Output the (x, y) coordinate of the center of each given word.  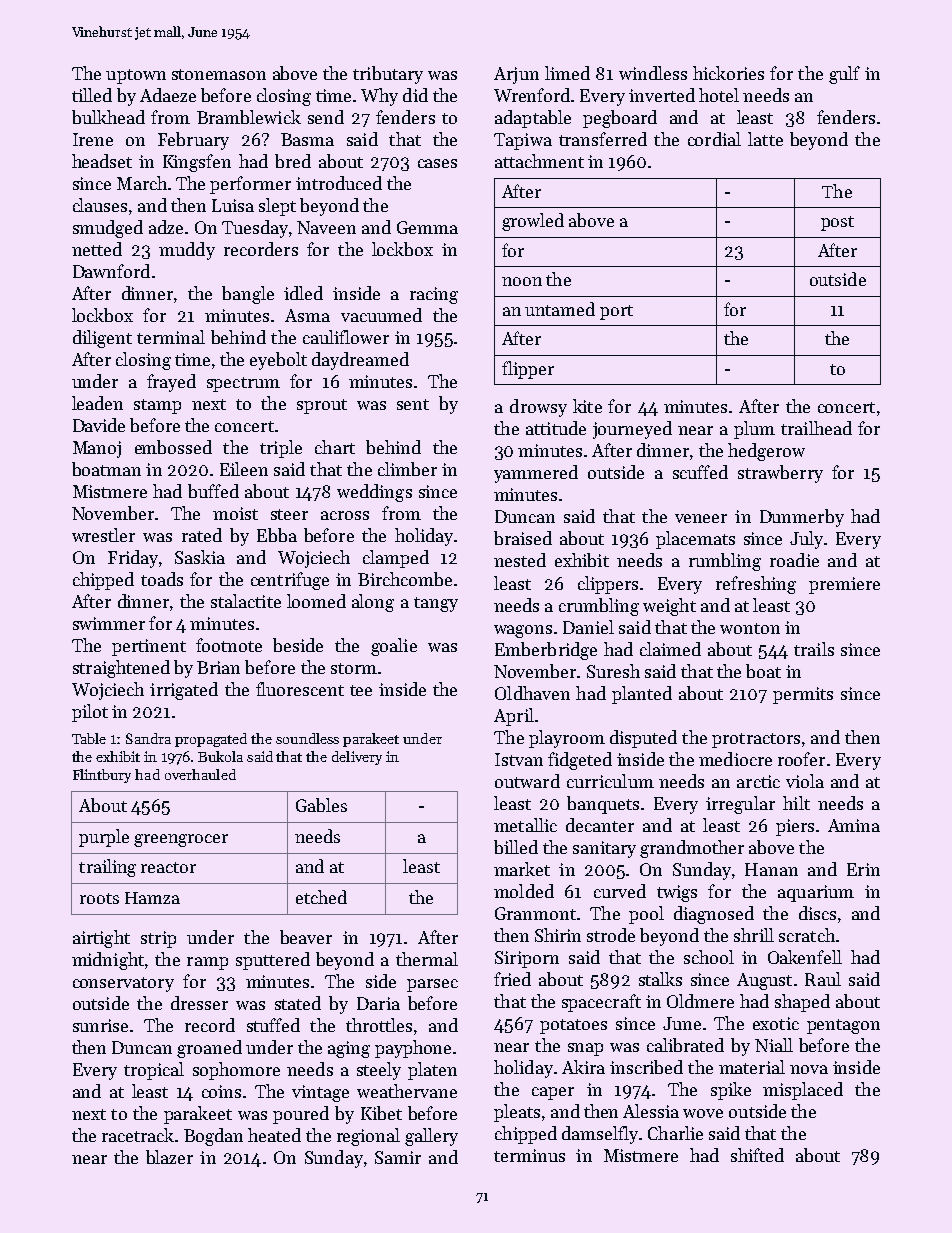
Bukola (220, 756)
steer (289, 514)
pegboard (620, 119)
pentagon (843, 1026)
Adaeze (168, 95)
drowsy (538, 408)
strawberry (780, 474)
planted (642, 695)
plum (754, 430)
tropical (154, 1071)
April (514, 717)
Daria (378, 1003)
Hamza (152, 898)
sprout (322, 406)
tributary (388, 75)
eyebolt (278, 361)
